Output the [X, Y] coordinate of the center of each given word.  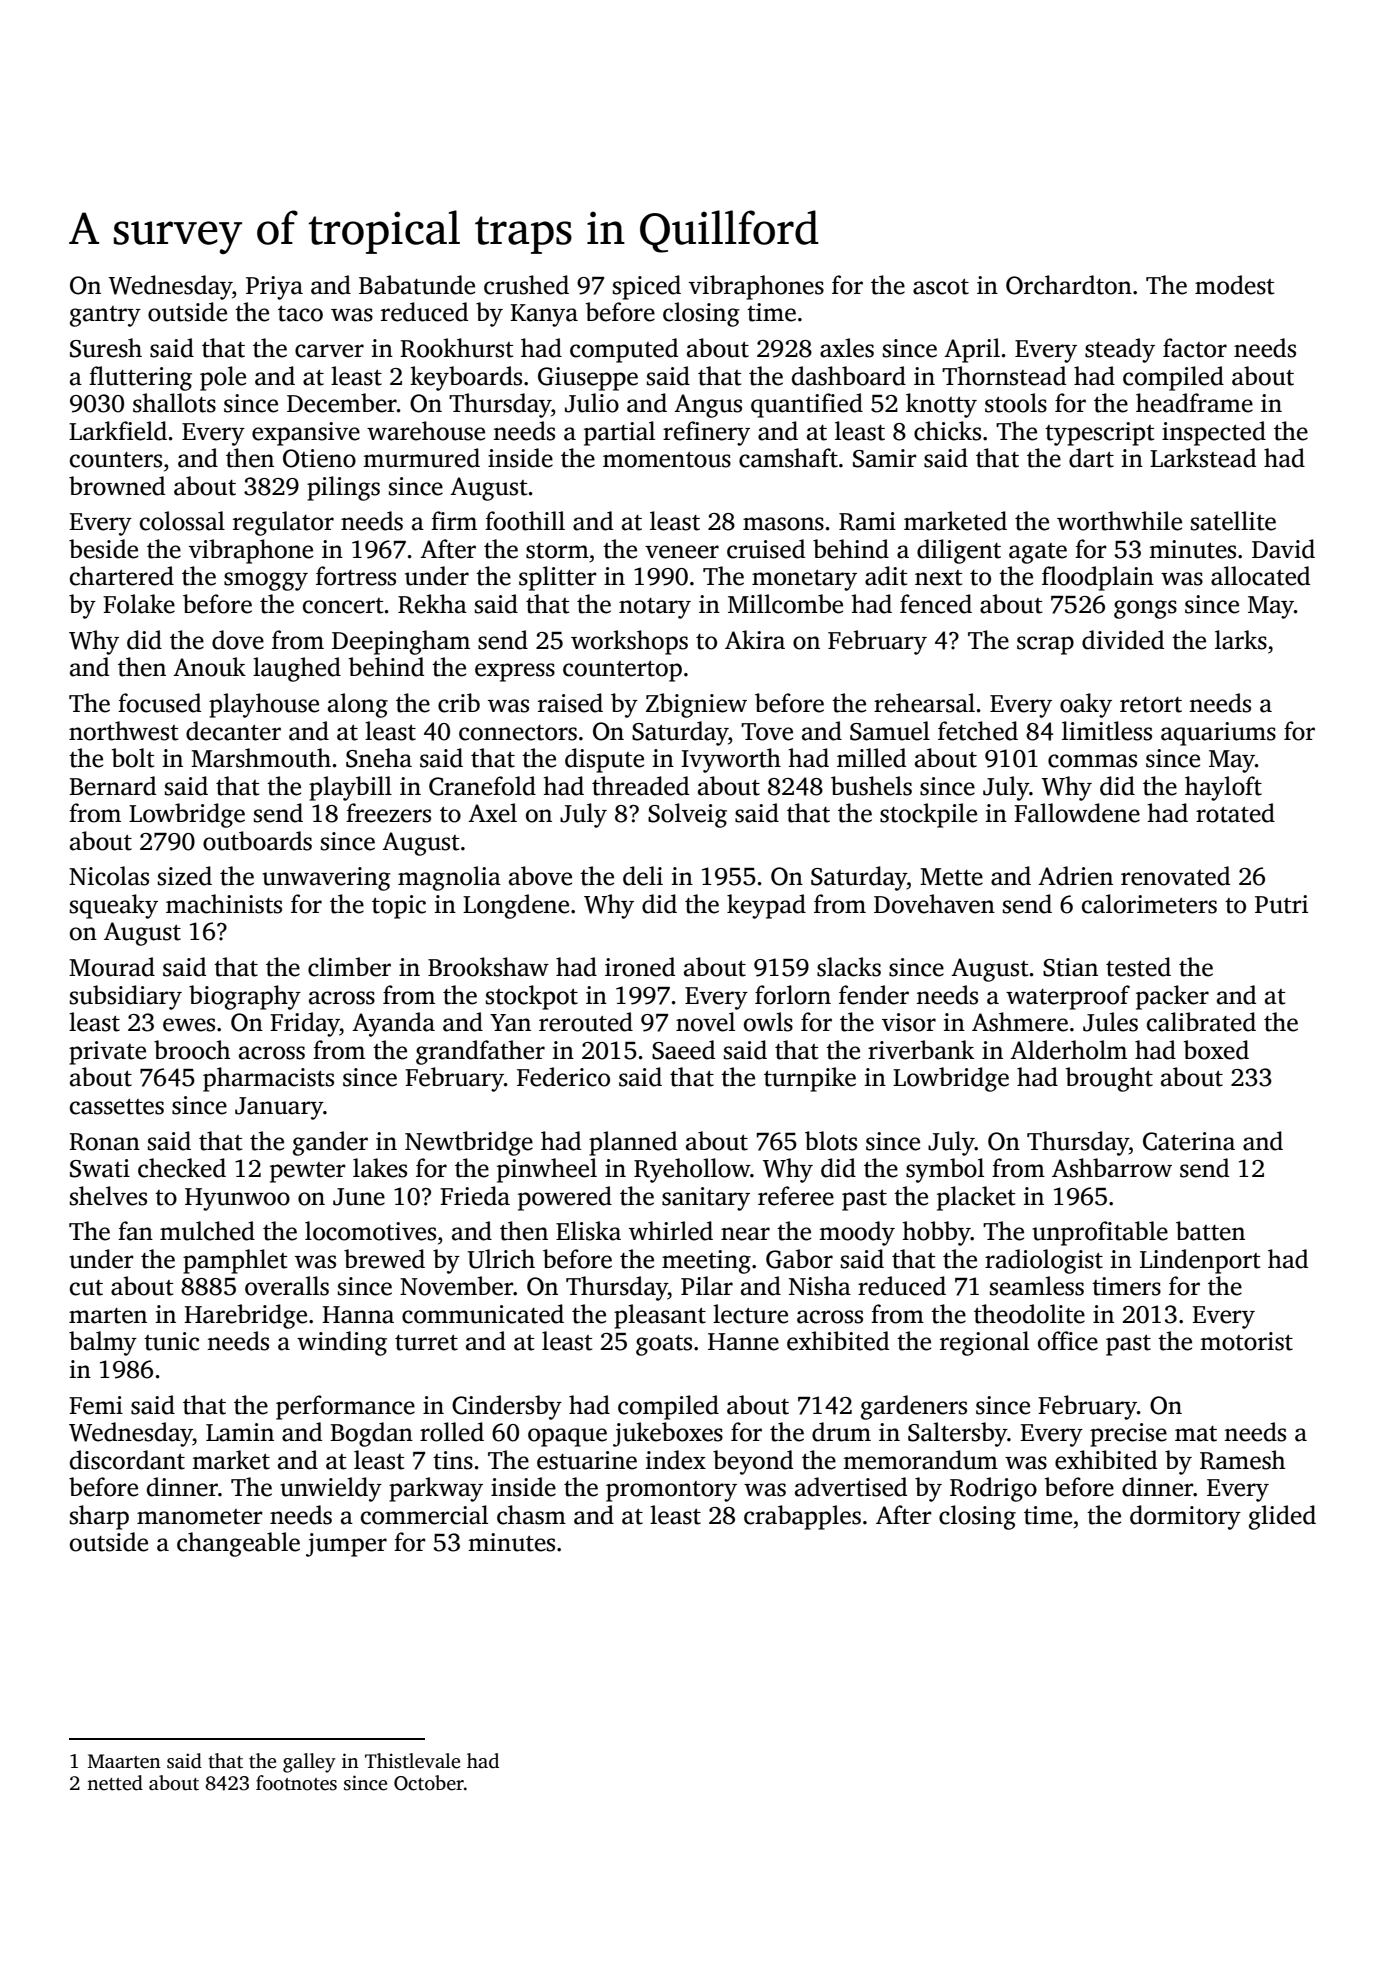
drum [841, 1432]
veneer [682, 552]
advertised [851, 1487]
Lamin [240, 1432]
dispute [604, 760]
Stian [1070, 967]
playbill [350, 788]
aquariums [1218, 734]
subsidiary [126, 997]
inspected [1214, 433]
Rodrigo [993, 1489]
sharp [99, 1517]
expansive [306, 434]
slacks [849, 967]
